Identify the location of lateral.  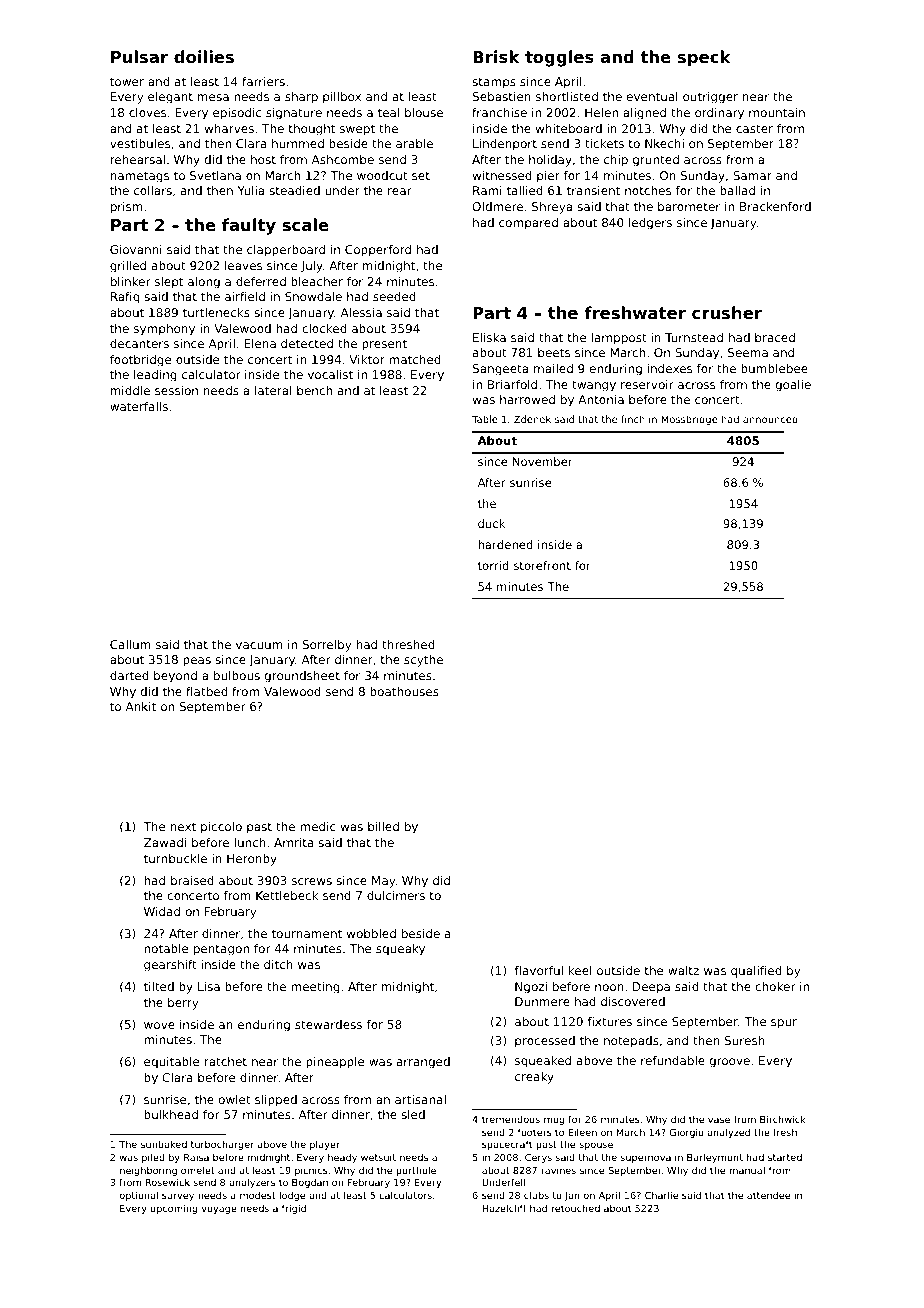
(273, 390).
